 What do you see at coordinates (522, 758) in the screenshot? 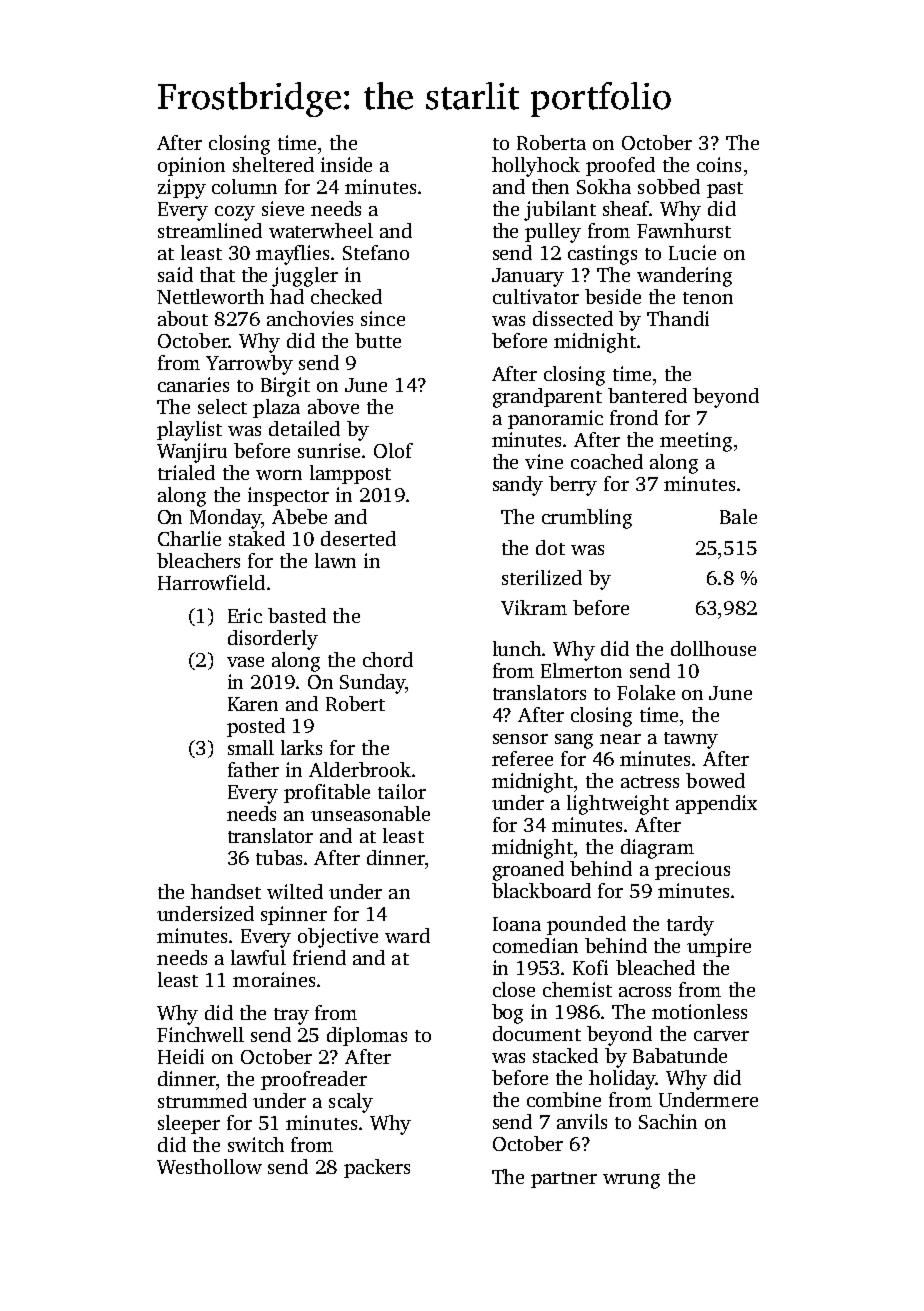
I see `referee` at bounding box center [522, 758].
